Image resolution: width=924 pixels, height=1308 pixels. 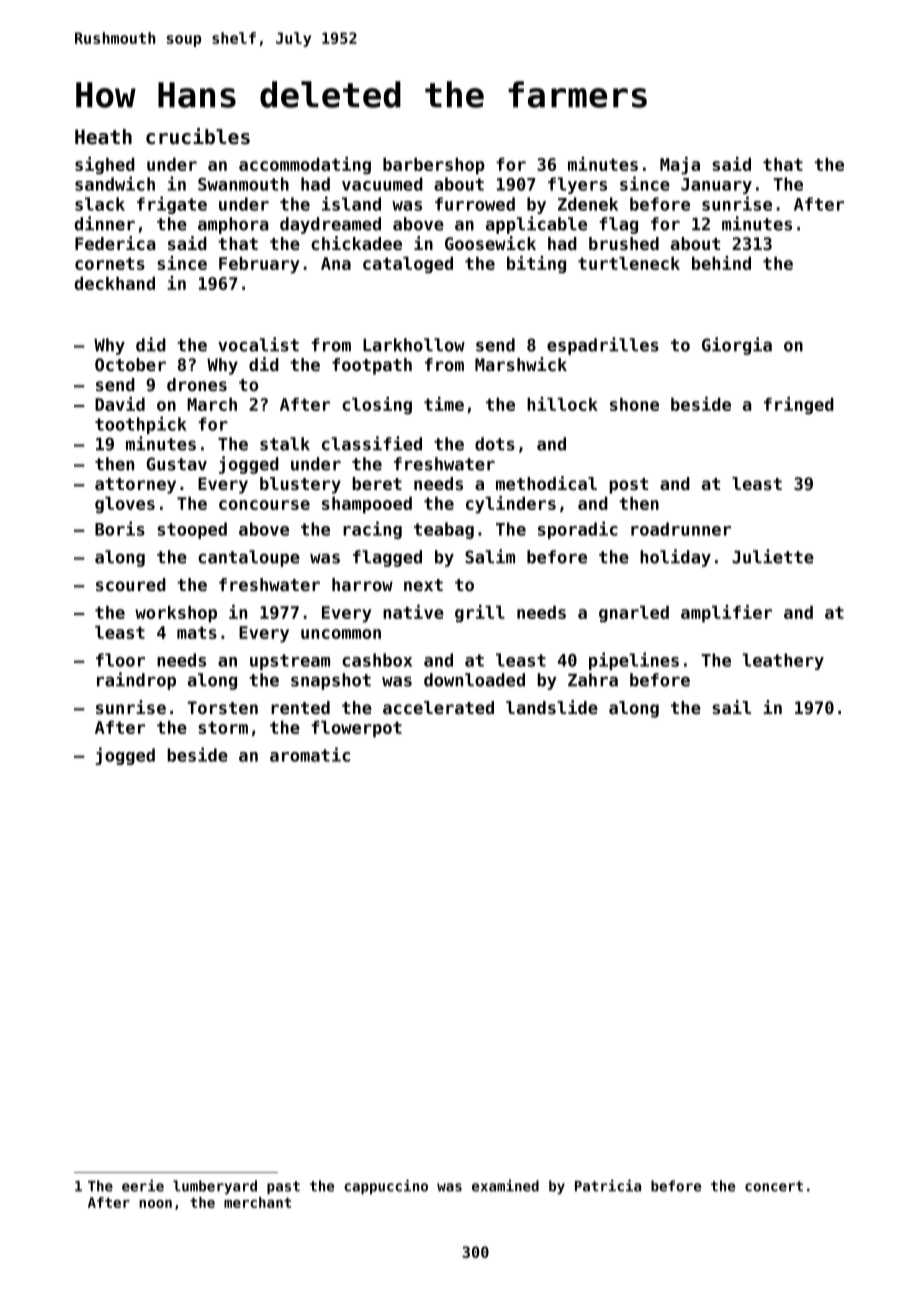 What do you see at coordinates (215, 1187) in the screenshot?
I see `lumberyard` at bounding box center [215, 1187].
